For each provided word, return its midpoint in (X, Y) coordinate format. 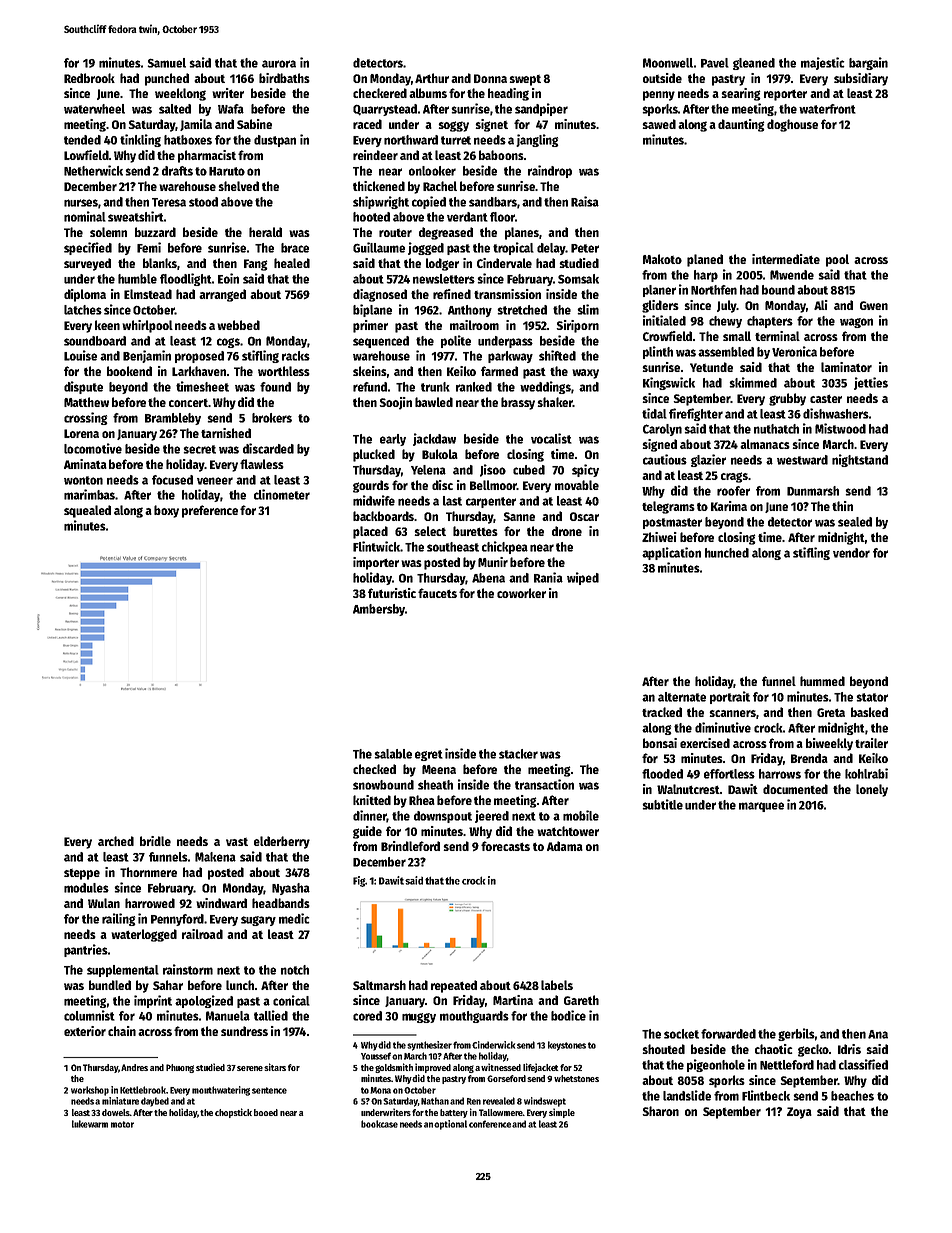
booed (266, 1112)
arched (116, 841)
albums (428, 93)
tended (82, 140)
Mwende (792, 275)
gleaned (754, 64)
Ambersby (379, 610)
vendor (851, 553)
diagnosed (380, 295)
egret (429, 755)
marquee (761, 807)
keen (107, 325)
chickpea (505, 547)
